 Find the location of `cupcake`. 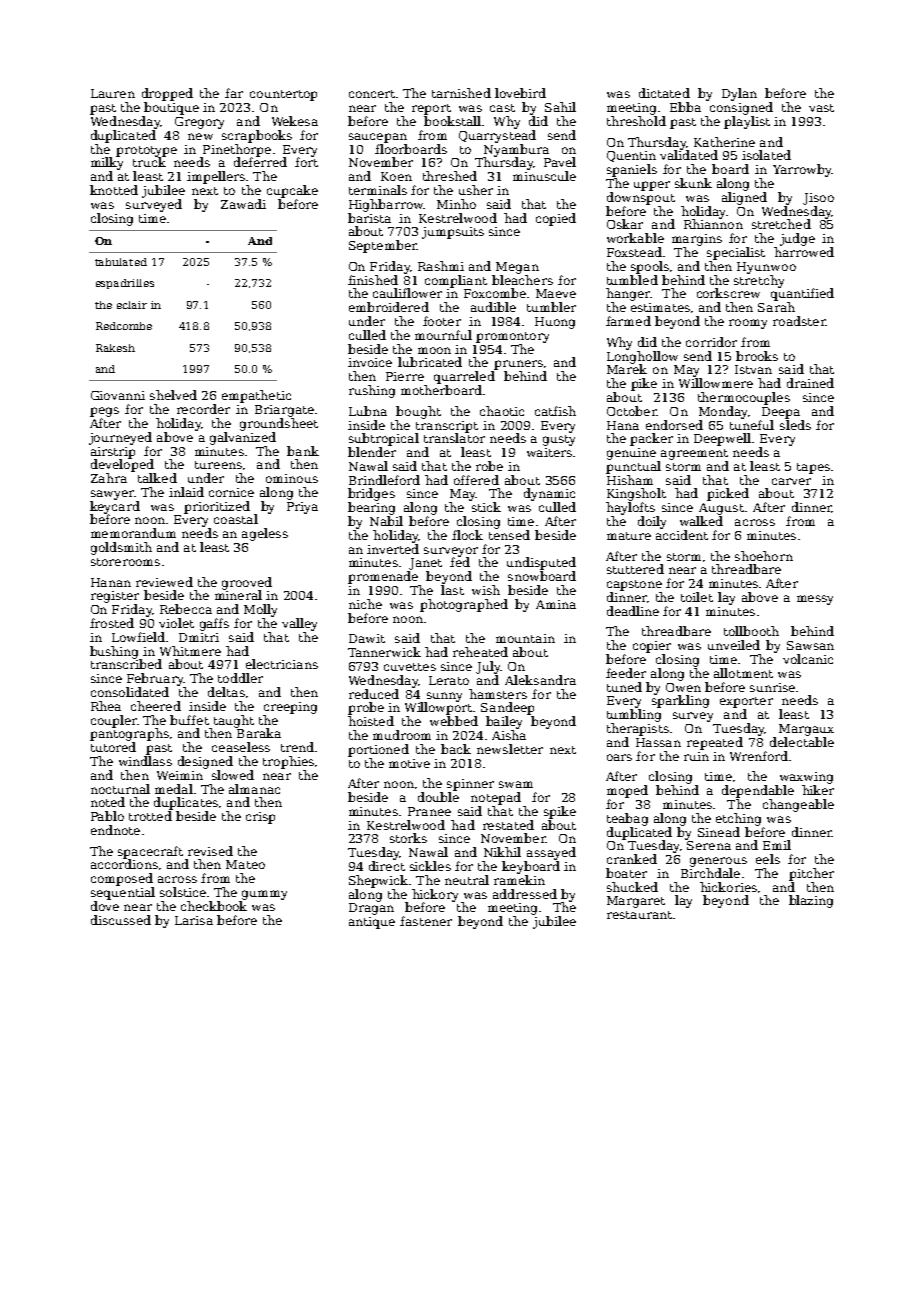

cupcake is located at coordinates (292, 191).
